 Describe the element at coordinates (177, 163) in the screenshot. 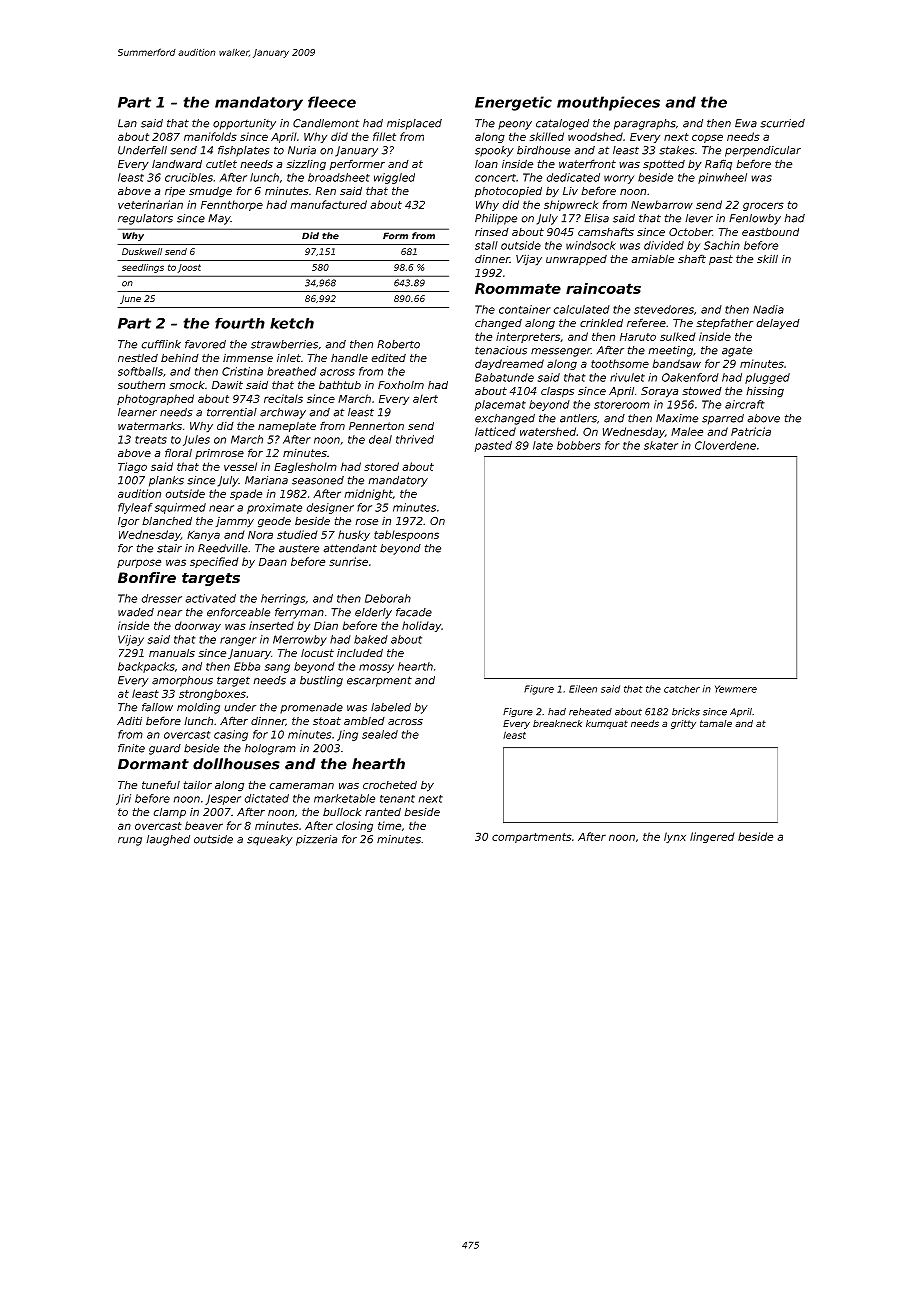

I see `landward` at that location.
